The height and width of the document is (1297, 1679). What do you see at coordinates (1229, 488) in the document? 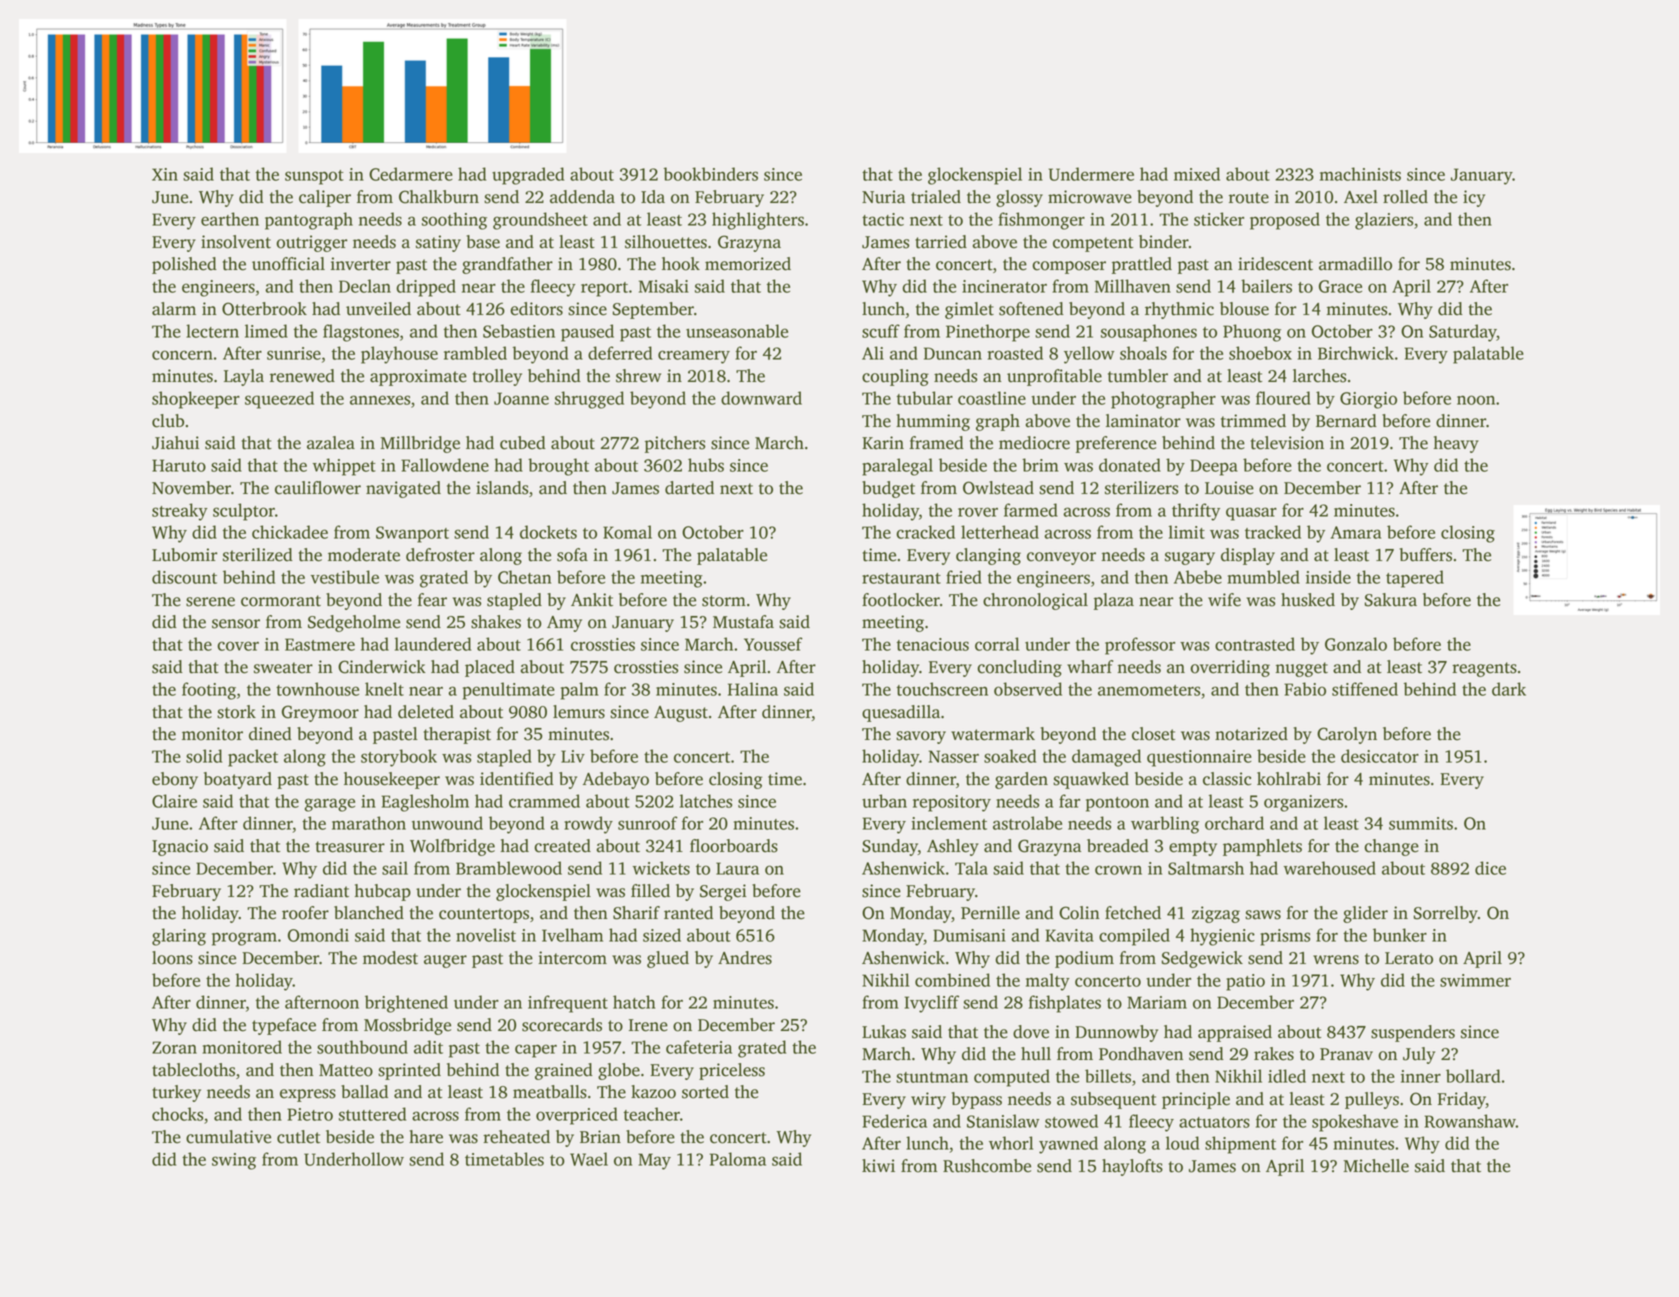
I see `Louise` at bounding box center [1229, 488].
